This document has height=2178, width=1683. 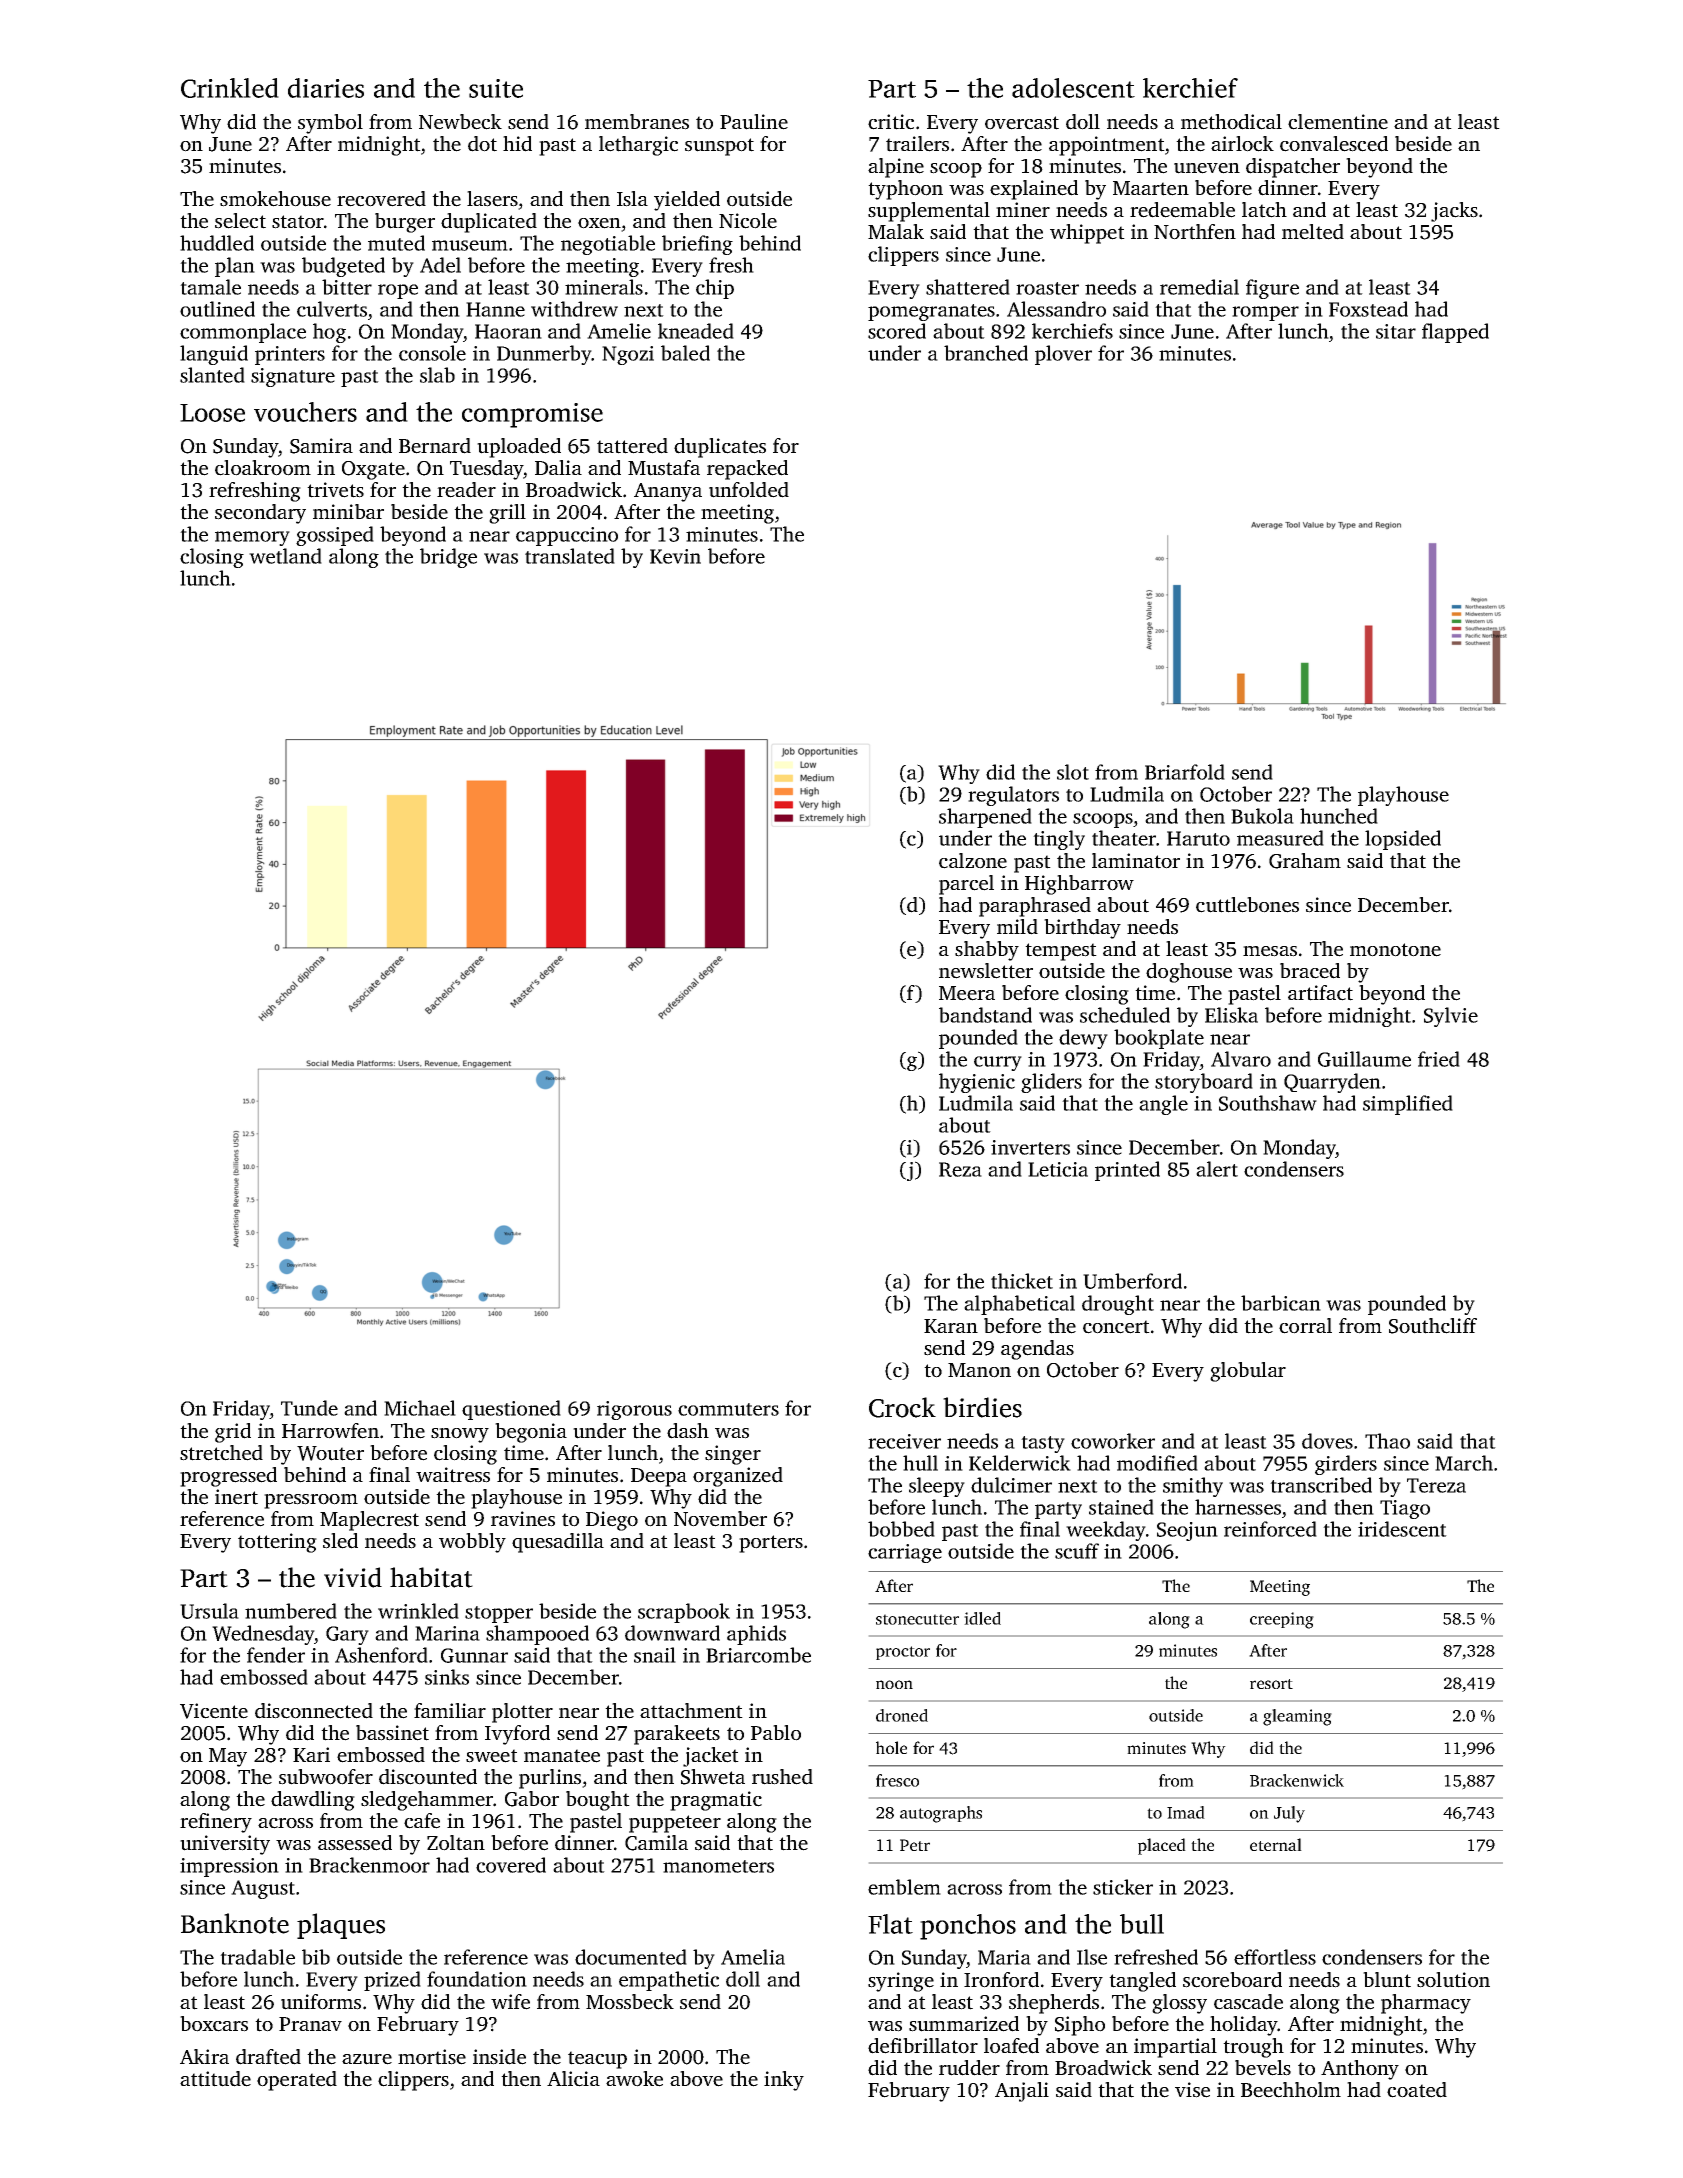 What do you see at coordinates (1454, 212) in the document?
I see `jacks` at bounding box center [1454, 212].
